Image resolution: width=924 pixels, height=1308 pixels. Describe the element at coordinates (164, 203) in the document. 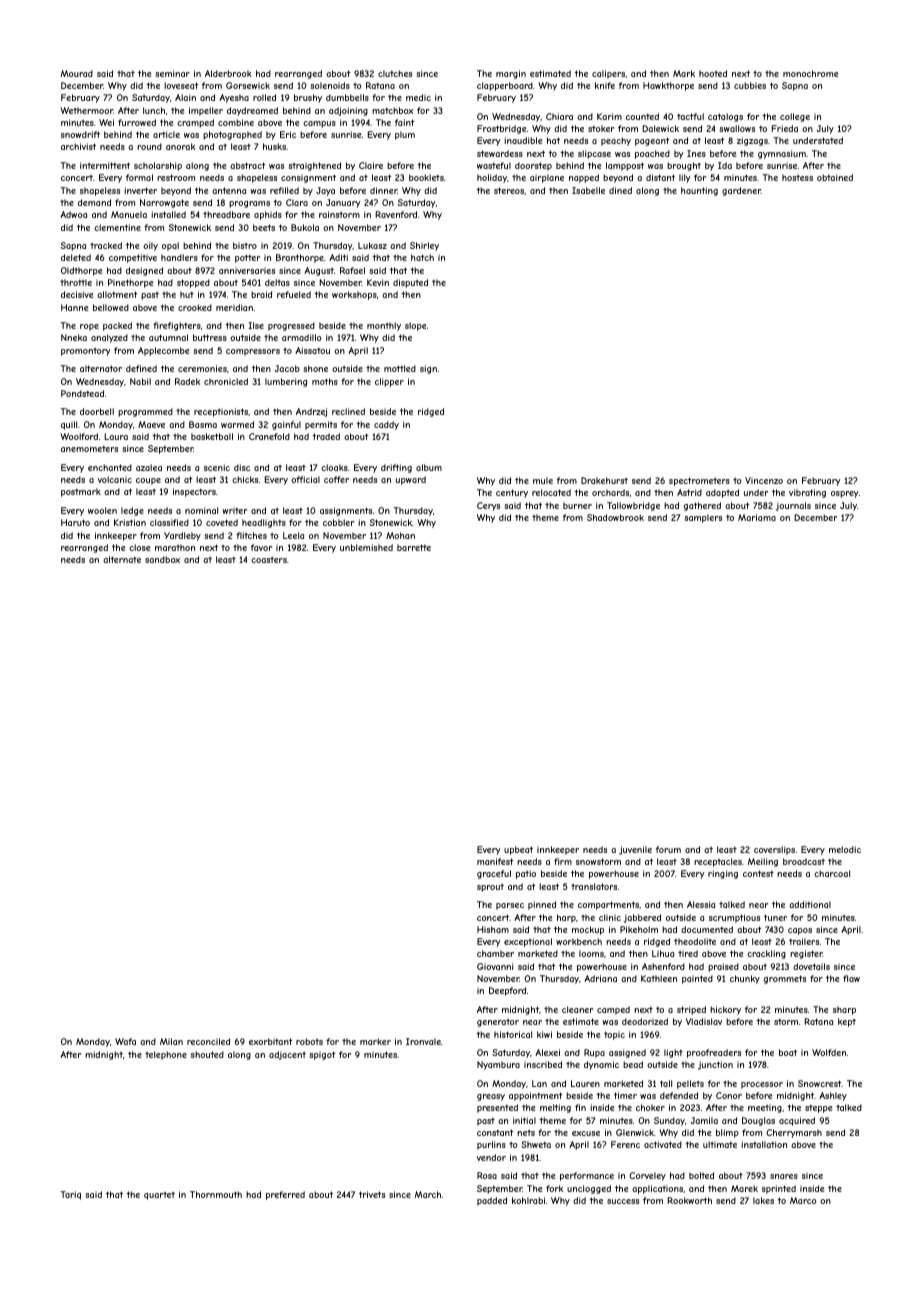

I see `Narrowgate` at that location.
